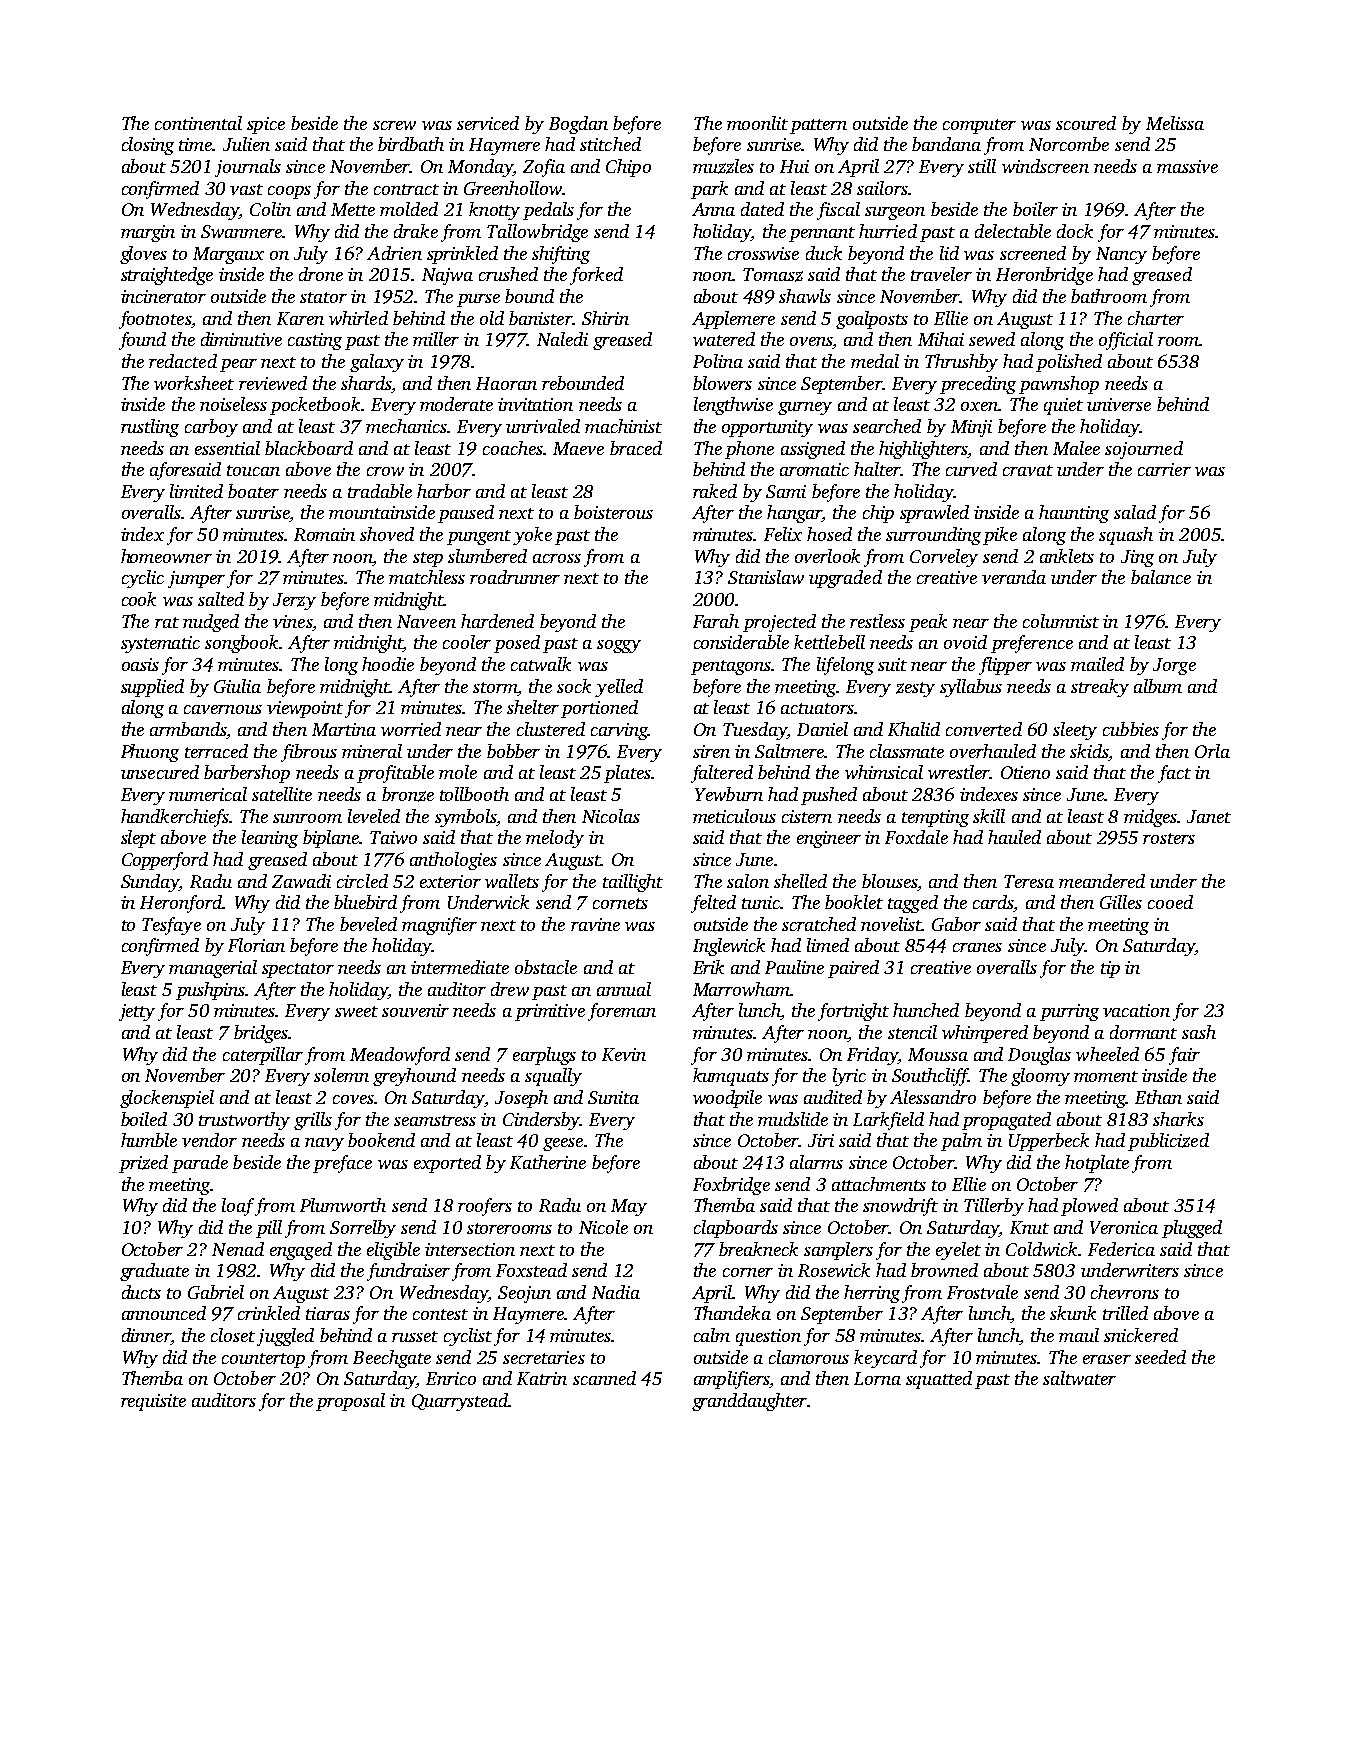 This screenshot has height=1754, width=1356. I want to click on balance, so click(1161, 577).
